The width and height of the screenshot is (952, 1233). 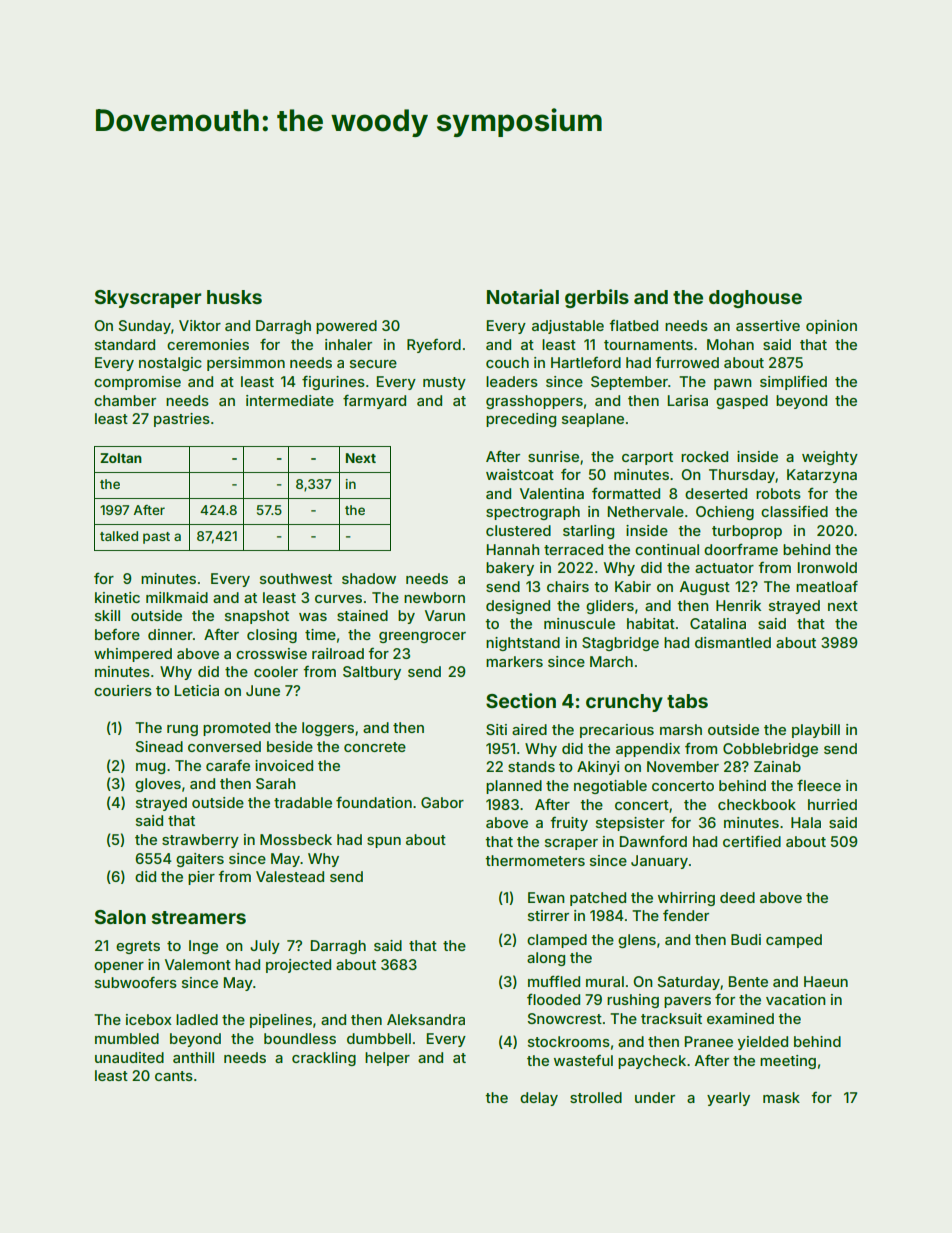 What do you see at coordinates (374, 401) in the screenshot?
I see `farmyard` at bounding box center [374, 401].
